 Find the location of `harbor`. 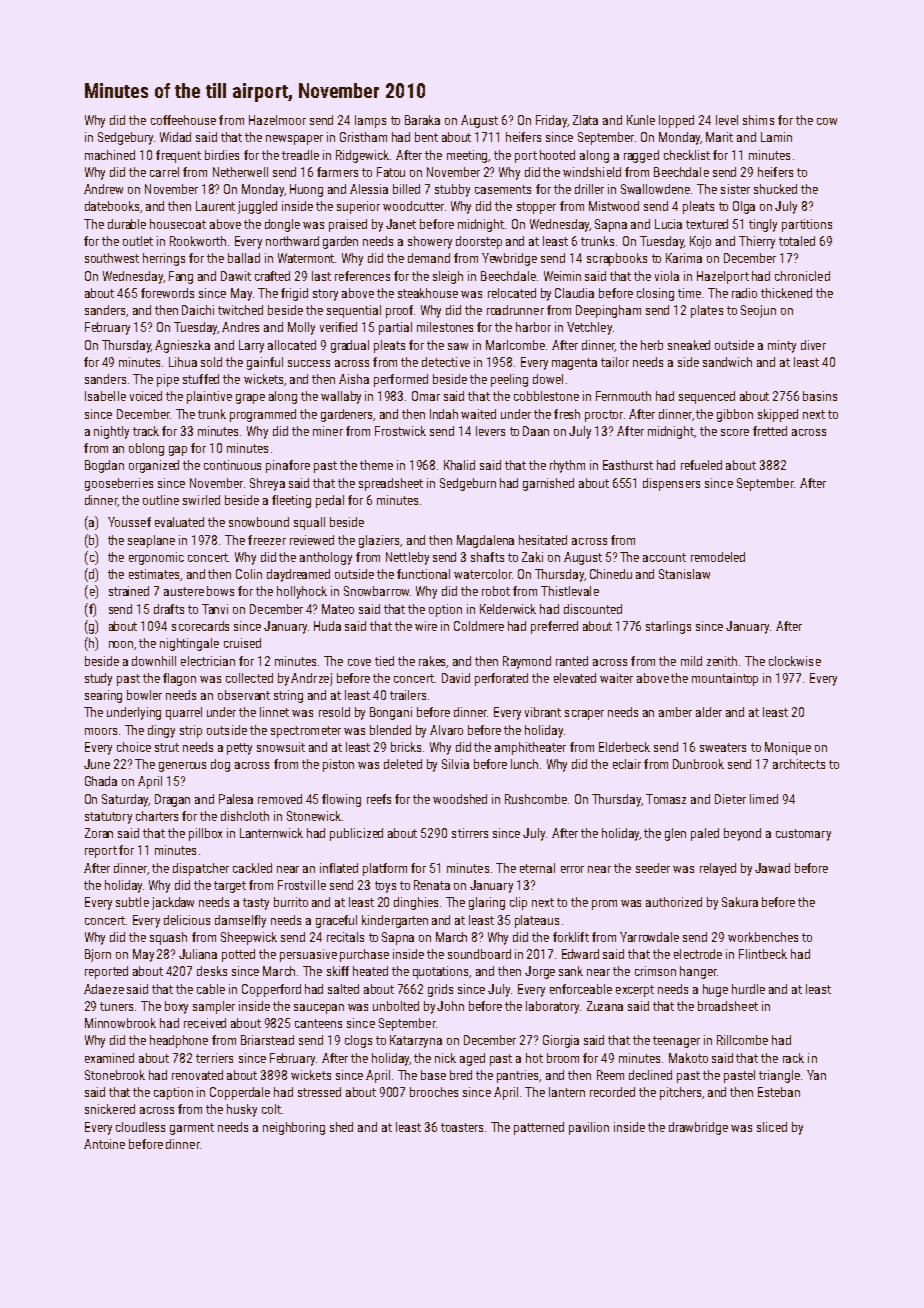

harbor is located at coordinates (533, 327).
